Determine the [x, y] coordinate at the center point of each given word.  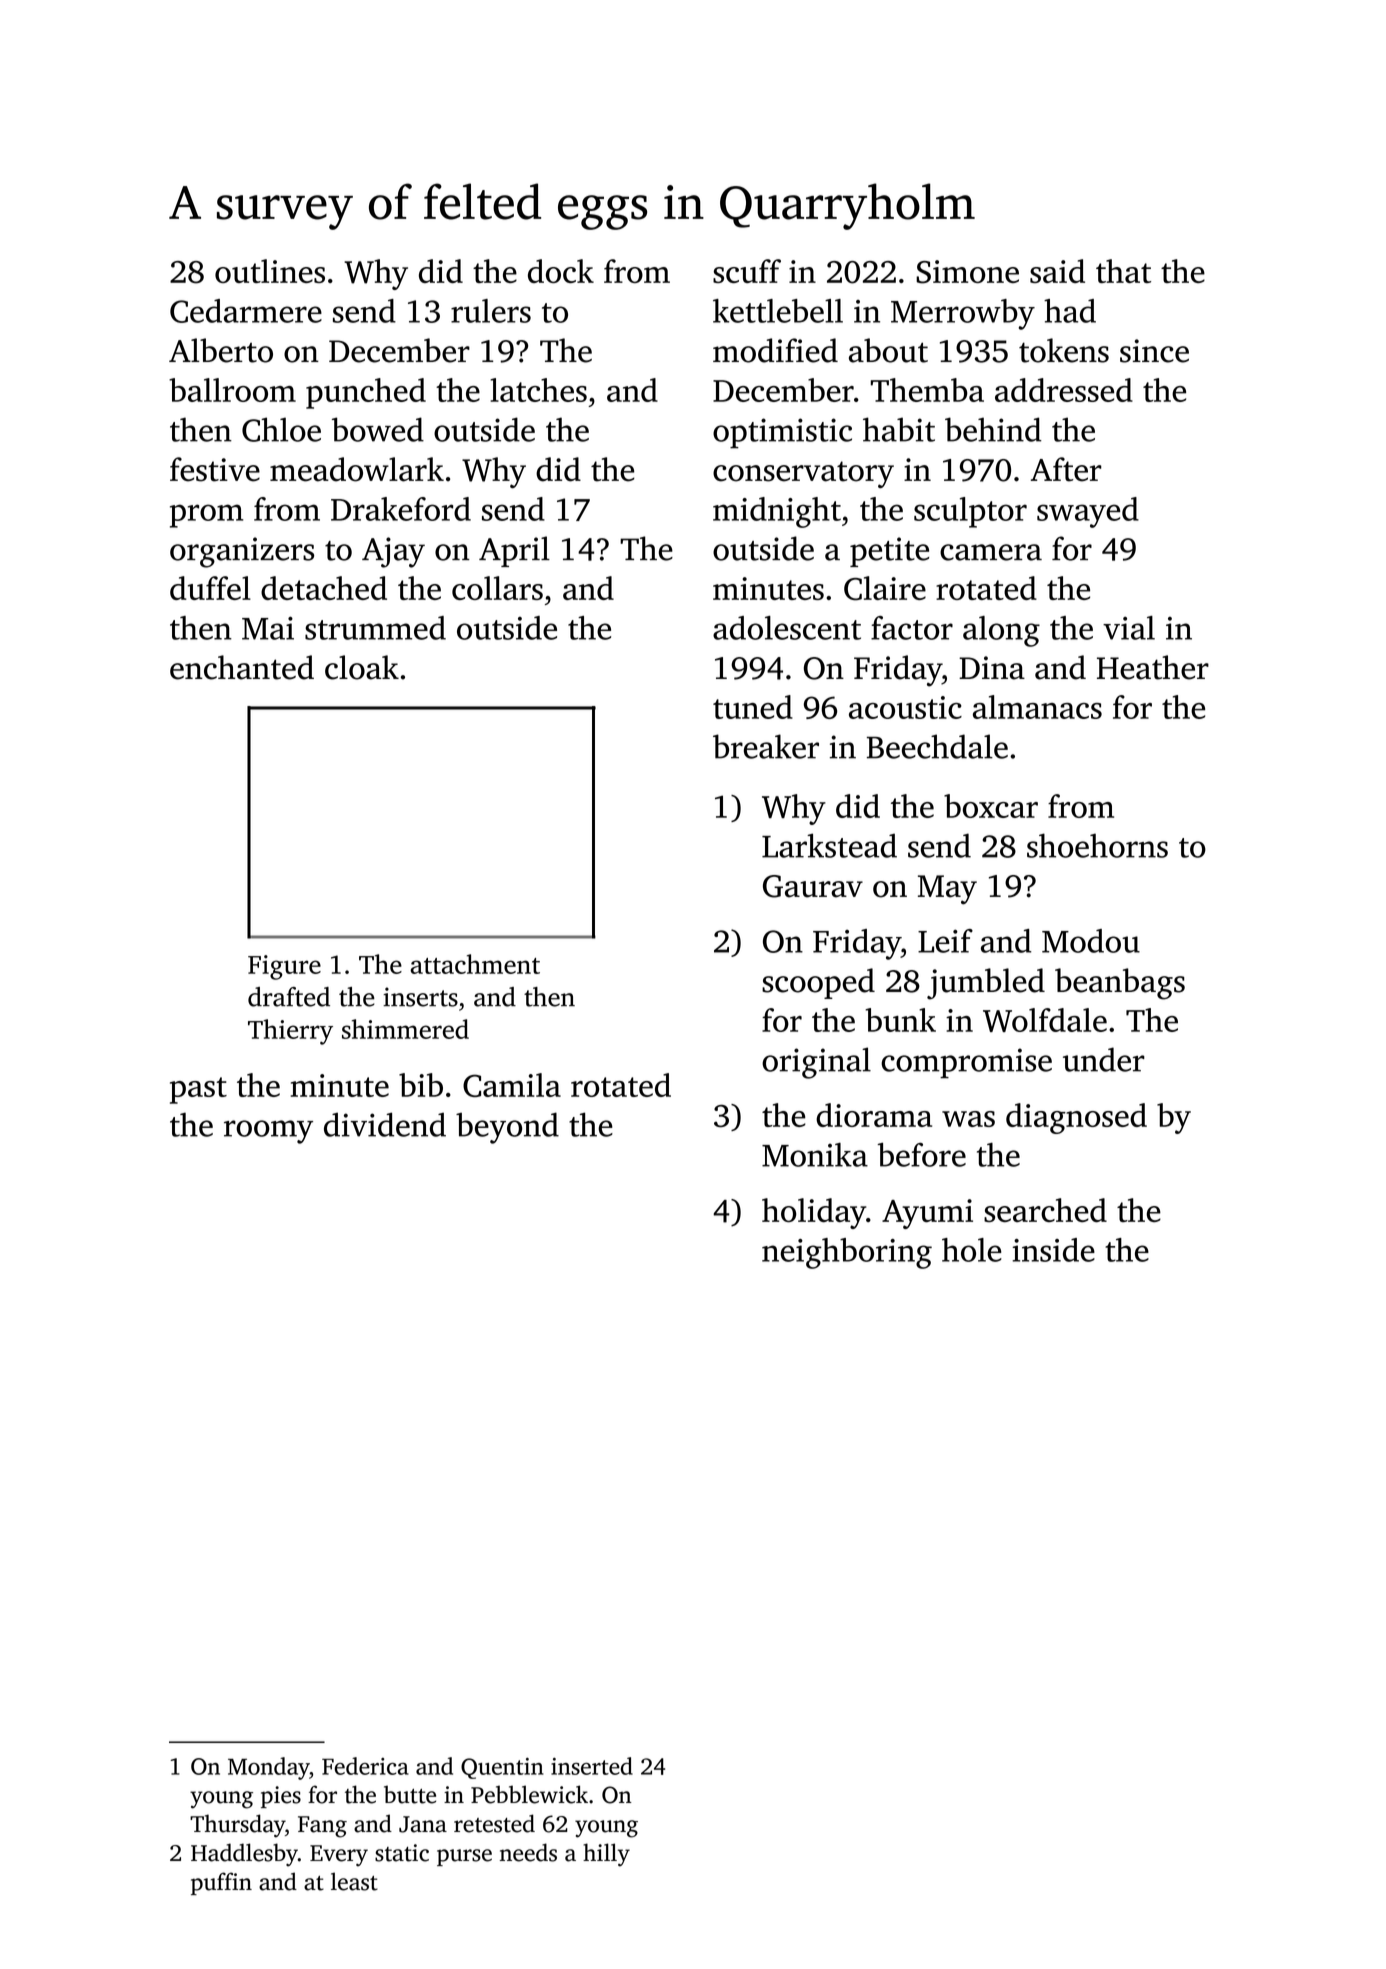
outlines [270, 271]
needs [528, 1852]
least [354, 1881]
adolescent [787, 628]
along [1001, 631]
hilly [606, 1855]
